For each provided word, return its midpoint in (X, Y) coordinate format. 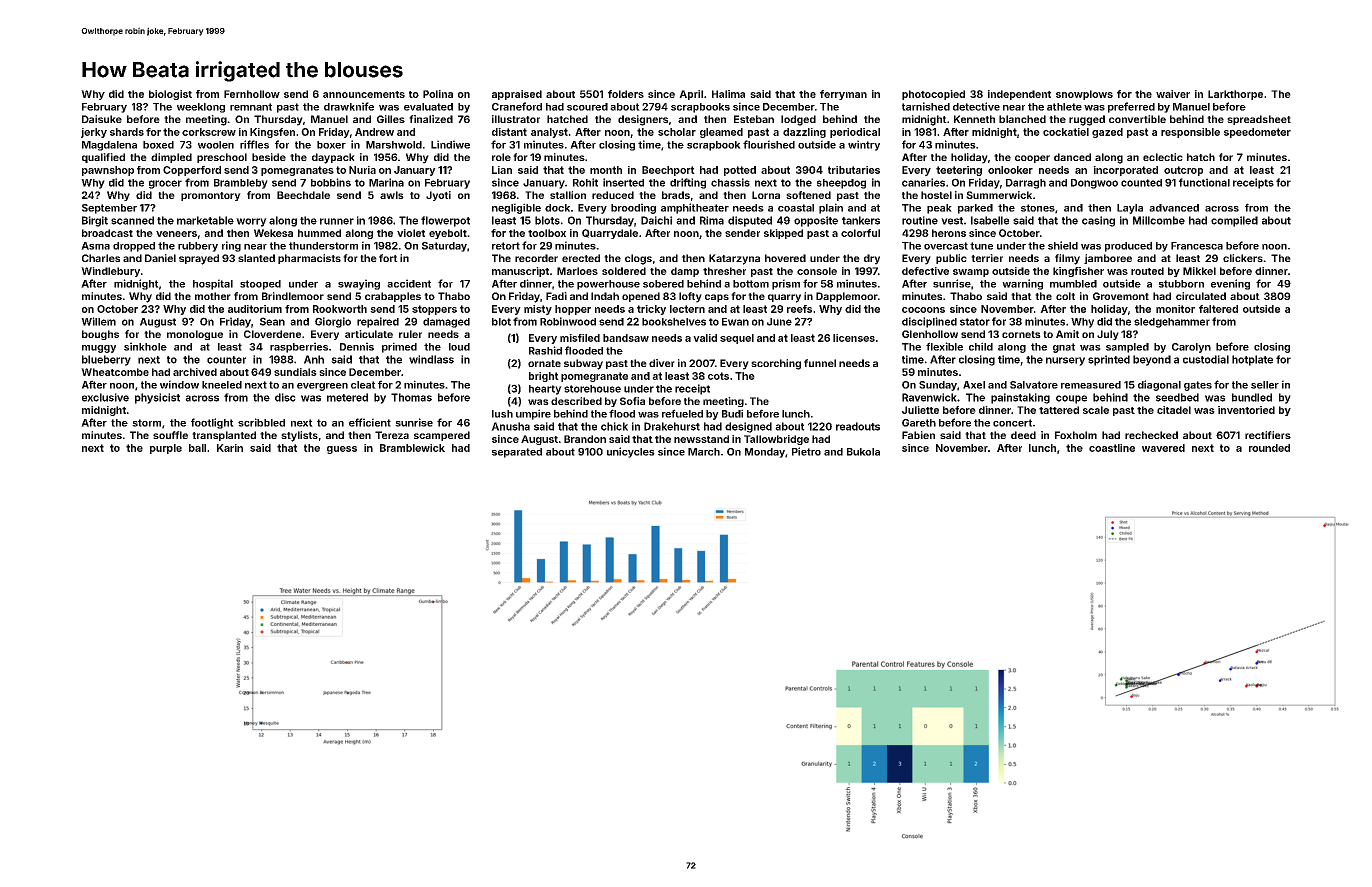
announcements (364, 94)
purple (166, 449)
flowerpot (445, 221)
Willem (98, 321)
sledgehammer (1172, 323)
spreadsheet (1259, 120)
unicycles (631, 452)
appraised (517, 95)
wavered (1163, 448)
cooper (1032, 159)
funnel (820, 363)
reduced (613, 195)
